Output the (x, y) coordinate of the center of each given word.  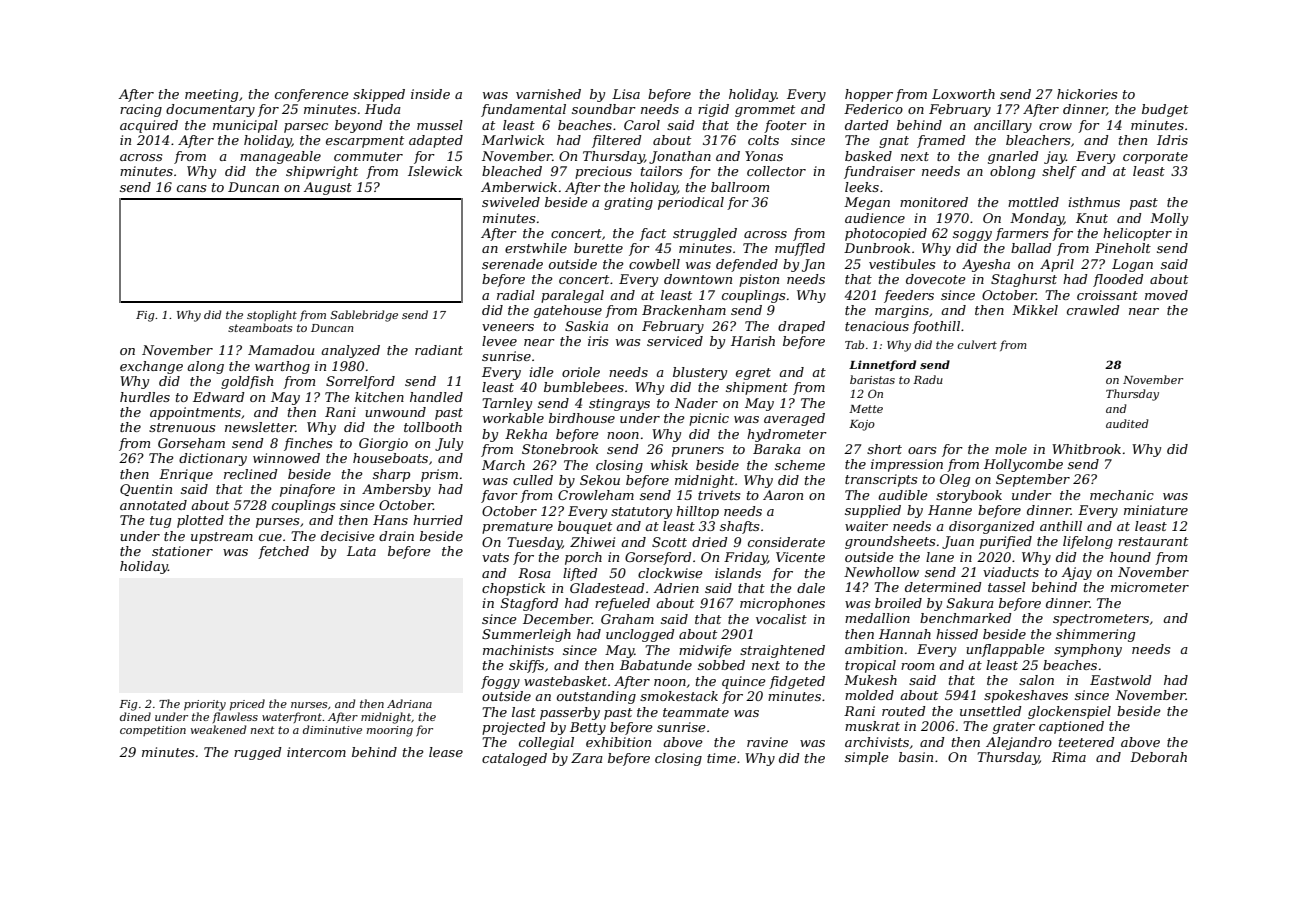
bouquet (585, 527)
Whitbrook (1086, 449)
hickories (1087, 94)
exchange (151, 367)
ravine (767, 742)
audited (1127, 423)
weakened (218, 729)
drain (396, 536)
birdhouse (582, 418)
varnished (548, 94)
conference (312, 95)
